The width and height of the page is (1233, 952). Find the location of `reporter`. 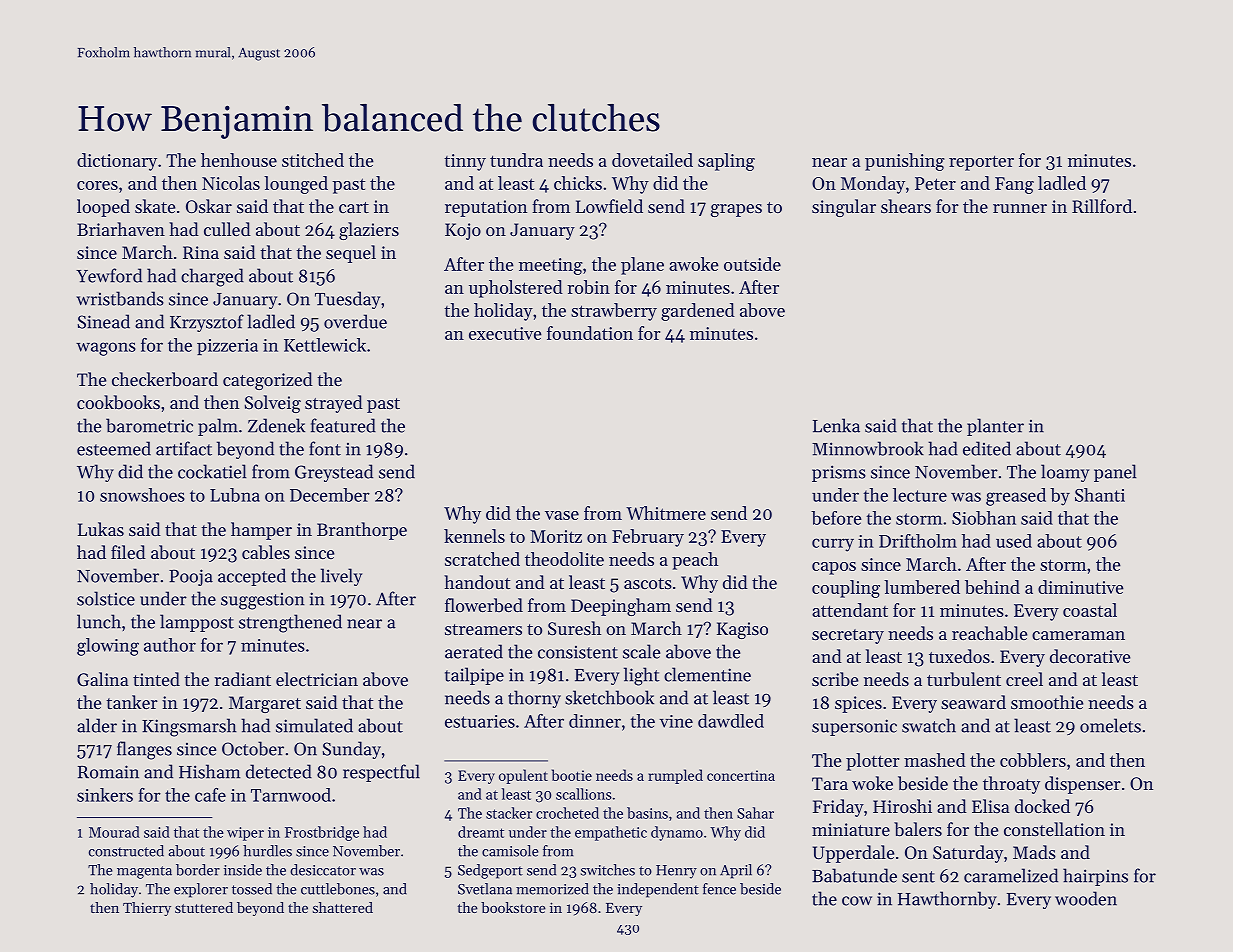

reporter is located at coordinates (981, 163).
